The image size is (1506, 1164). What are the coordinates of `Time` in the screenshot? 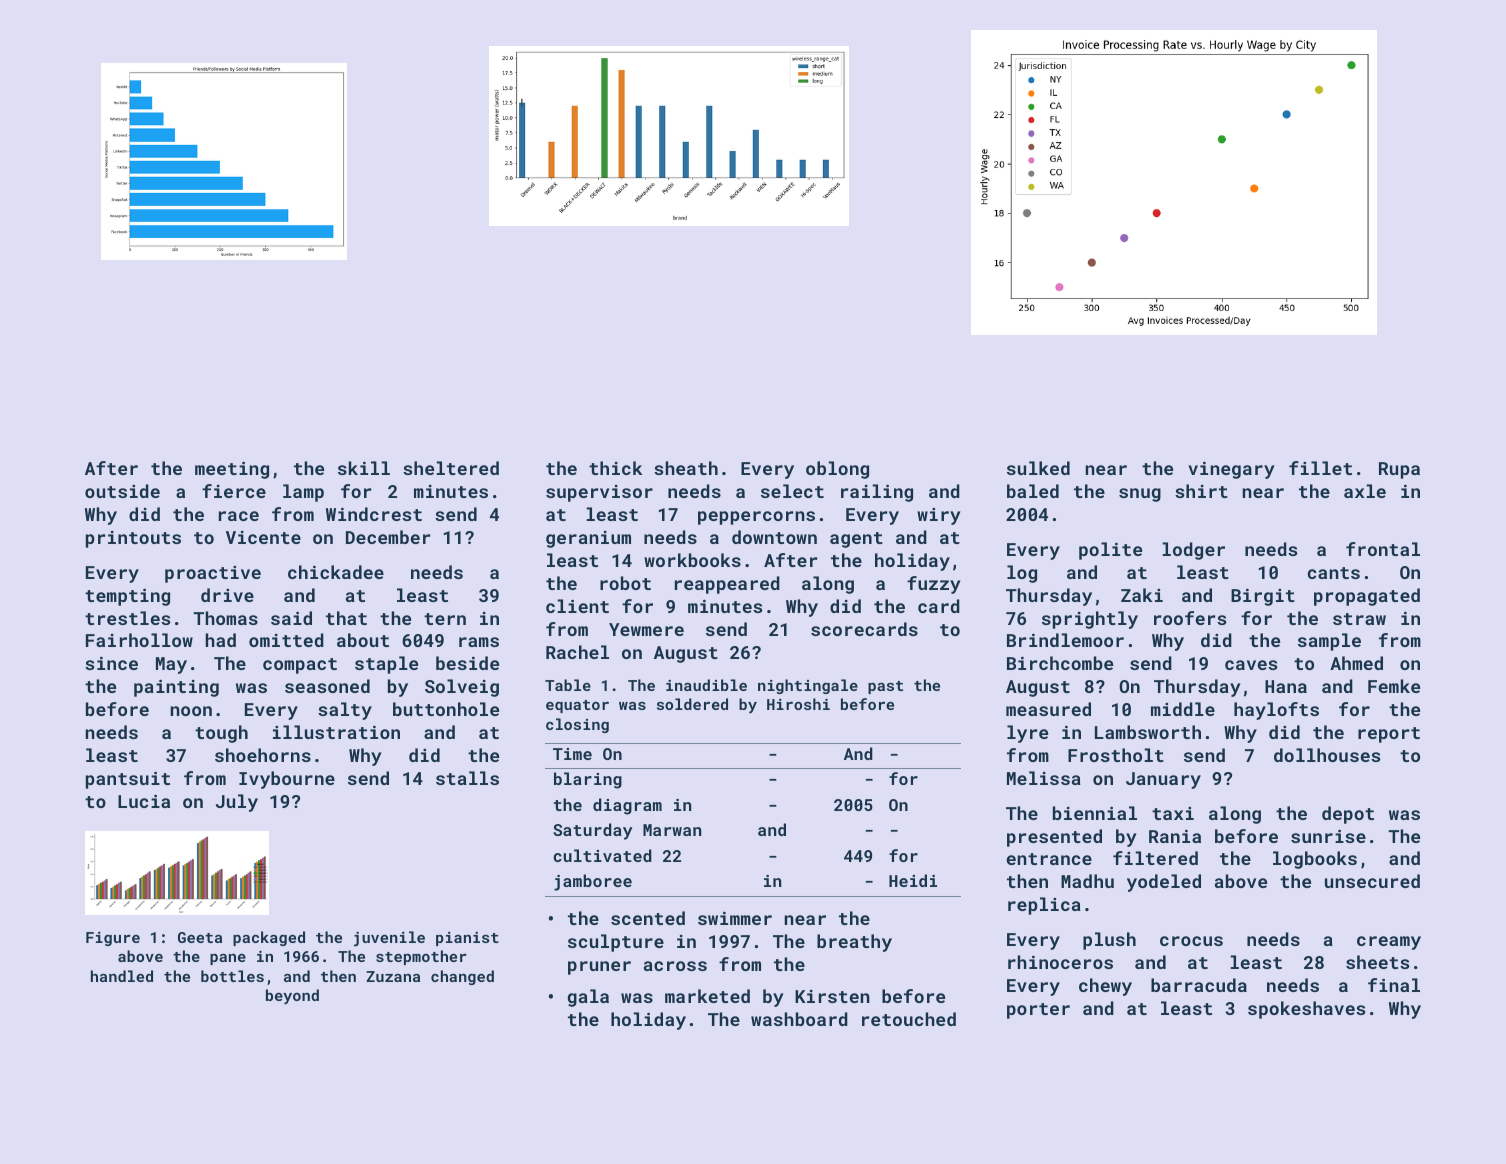 It's located at (572, 754).
